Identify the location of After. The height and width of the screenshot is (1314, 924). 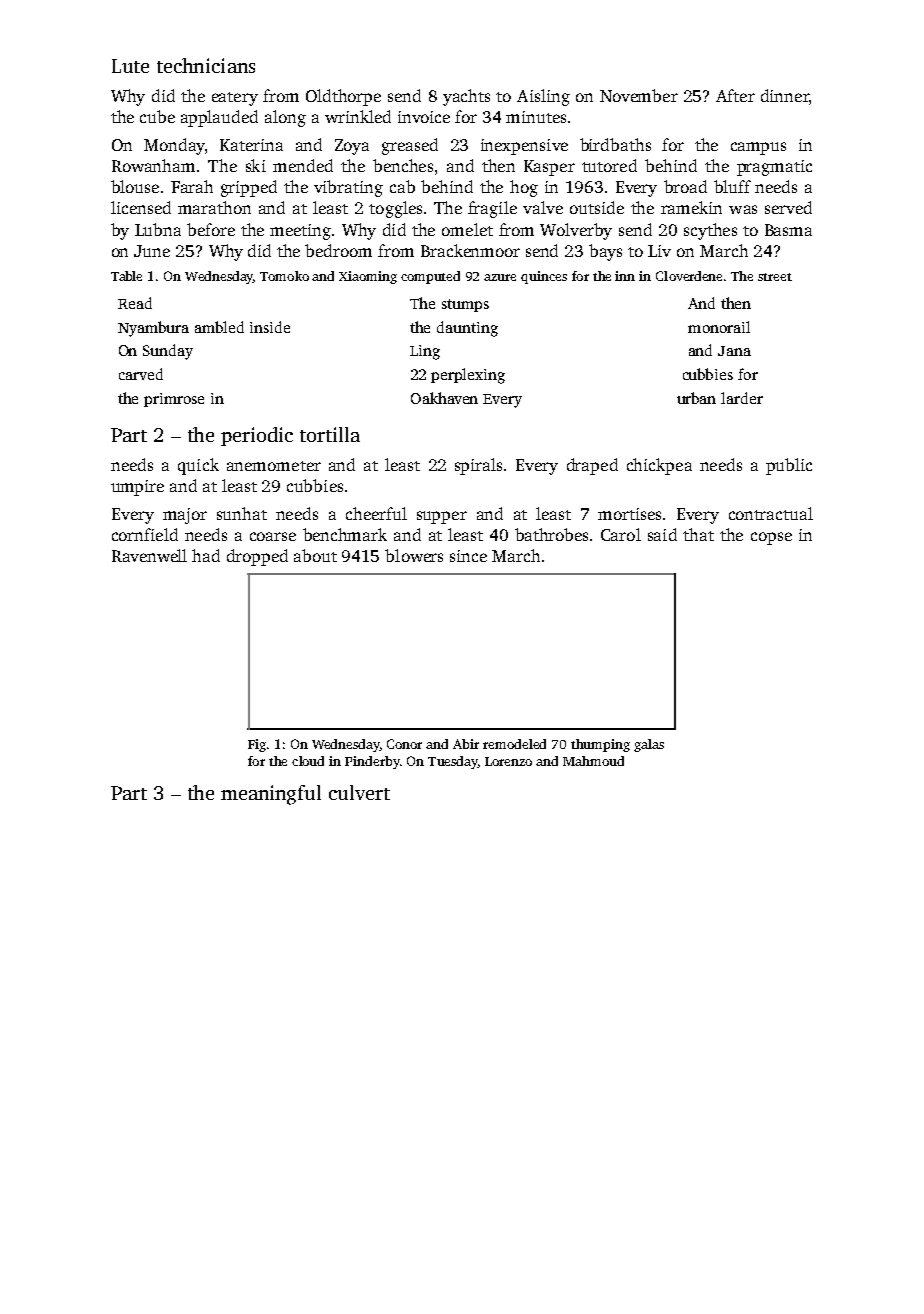
(735, 95).
